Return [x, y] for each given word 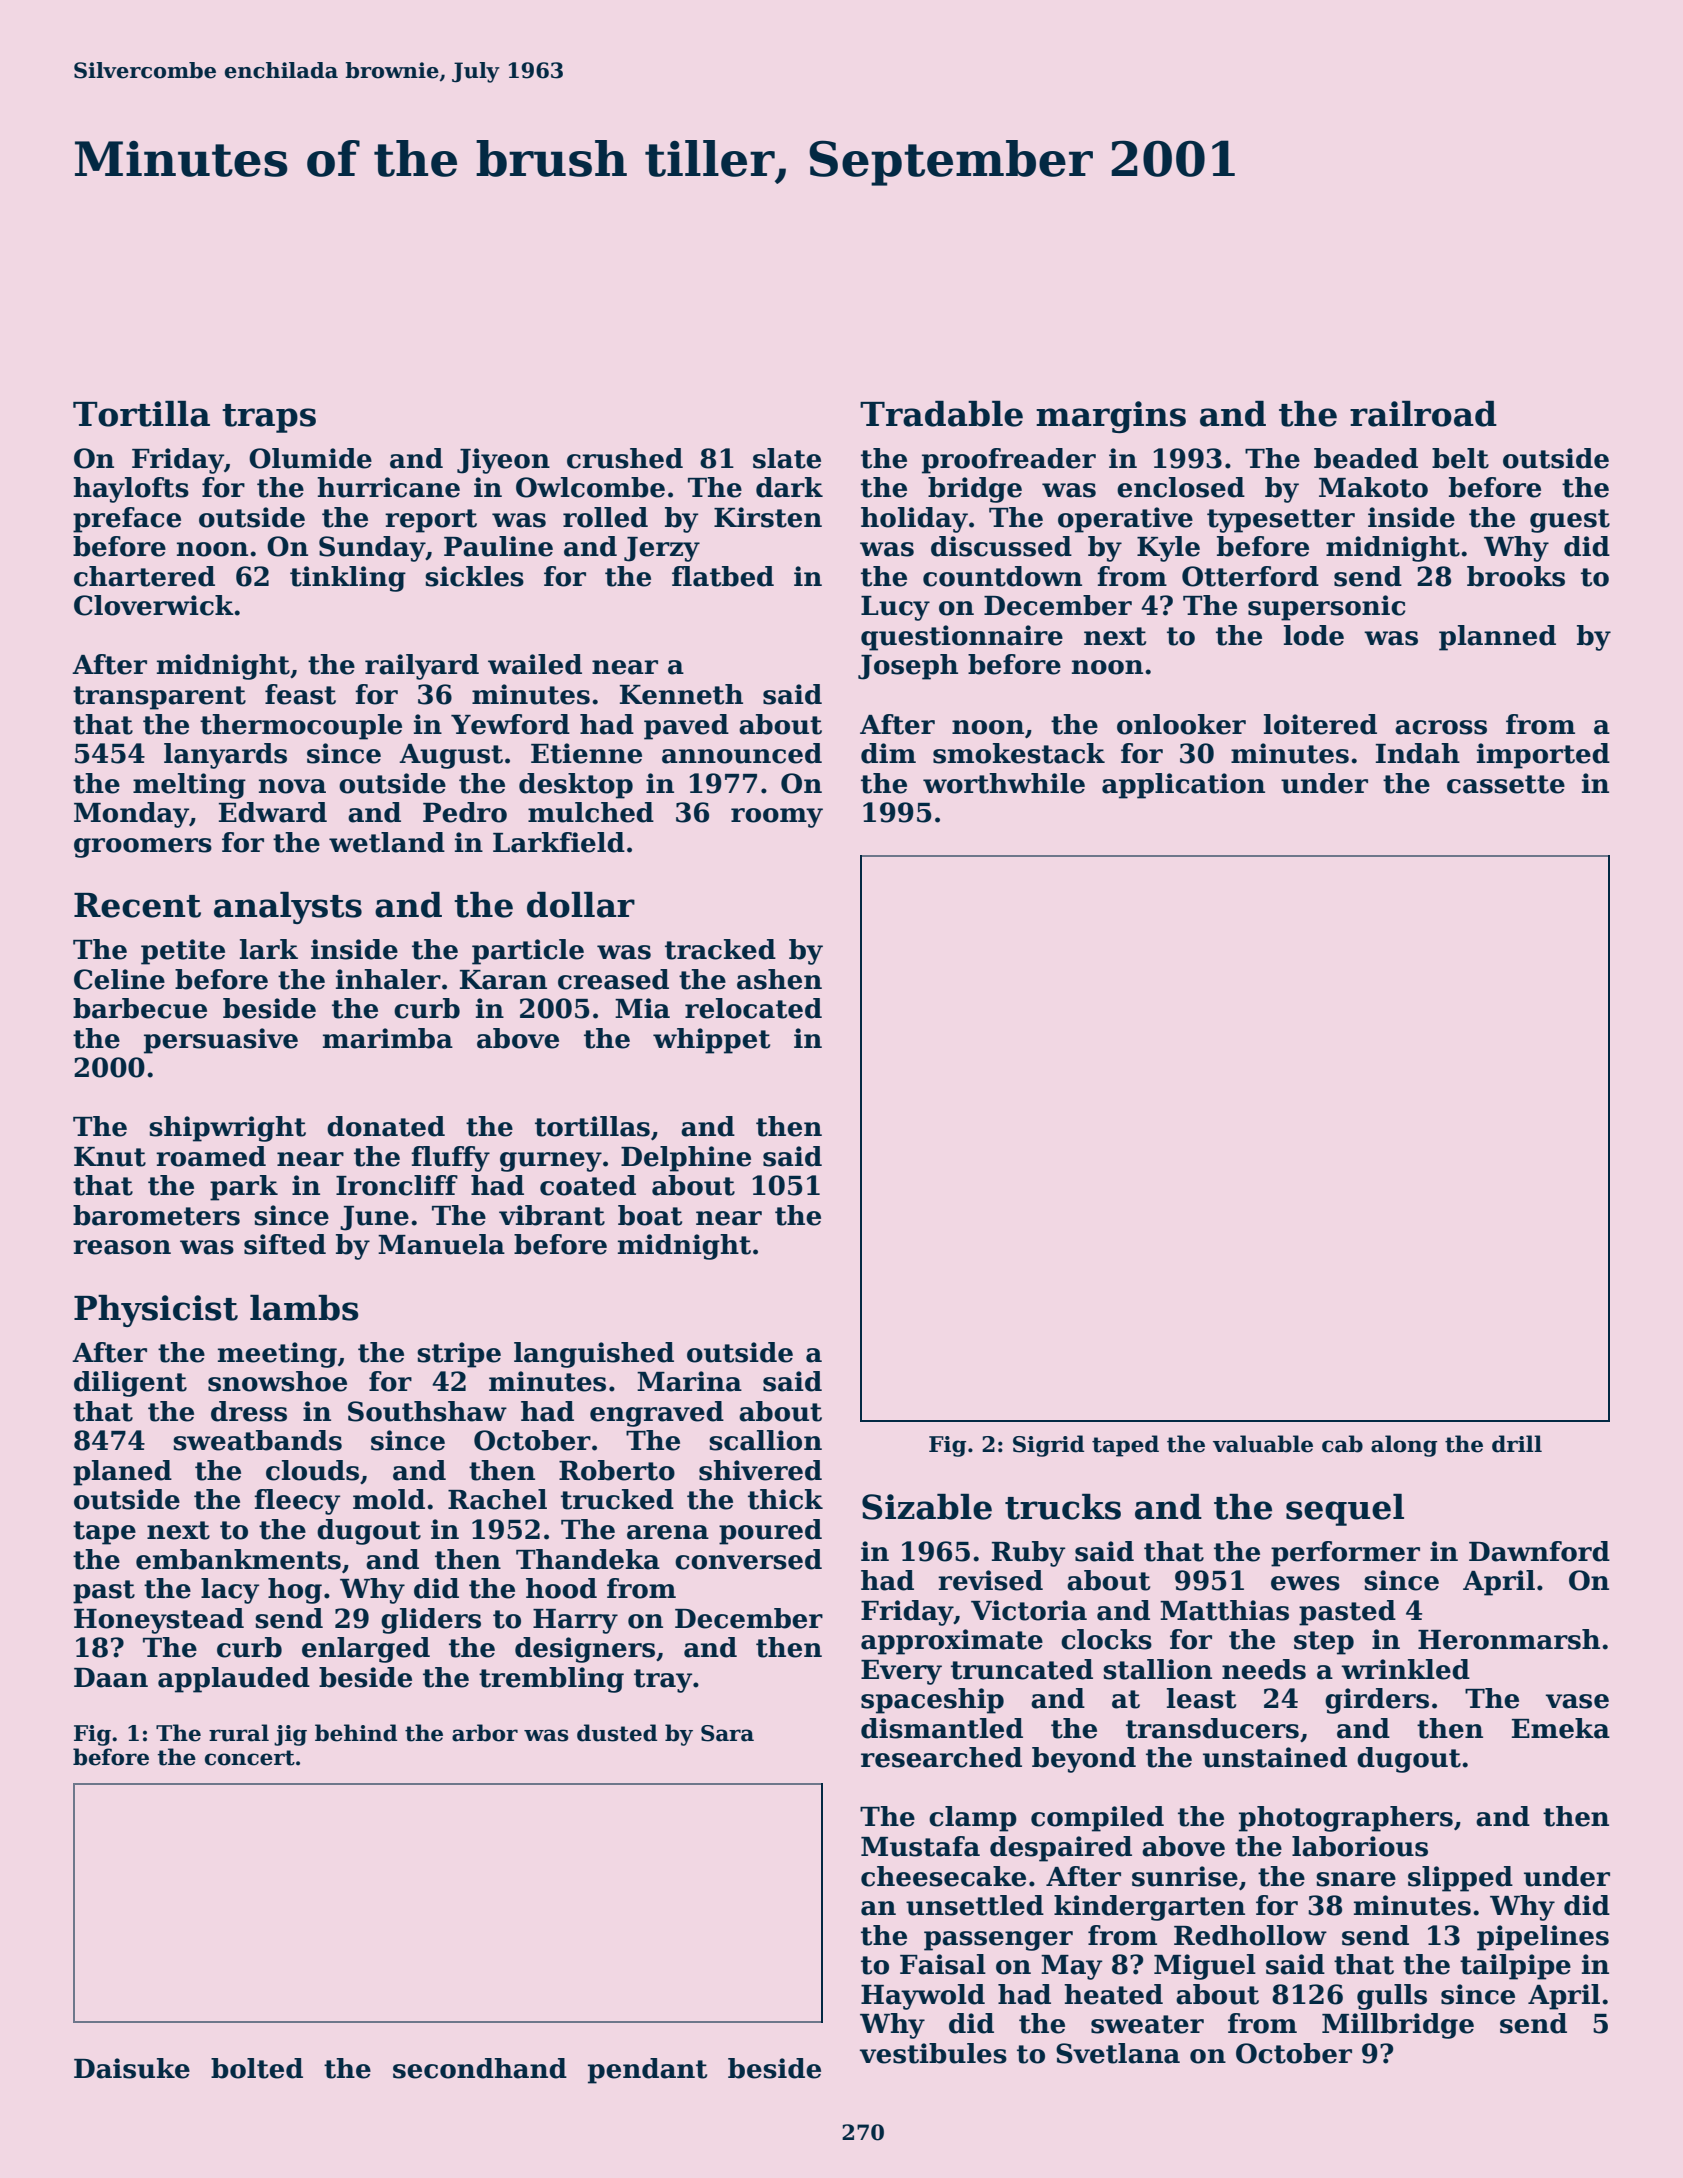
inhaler [388, 979]
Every [901, 1672]
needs [1264, 1669]
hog [295, 1591]
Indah [1418, 753]
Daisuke [132, 2068]
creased [613, 979]
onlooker [1181, 724]
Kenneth [681, 694]
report [431, 521]
